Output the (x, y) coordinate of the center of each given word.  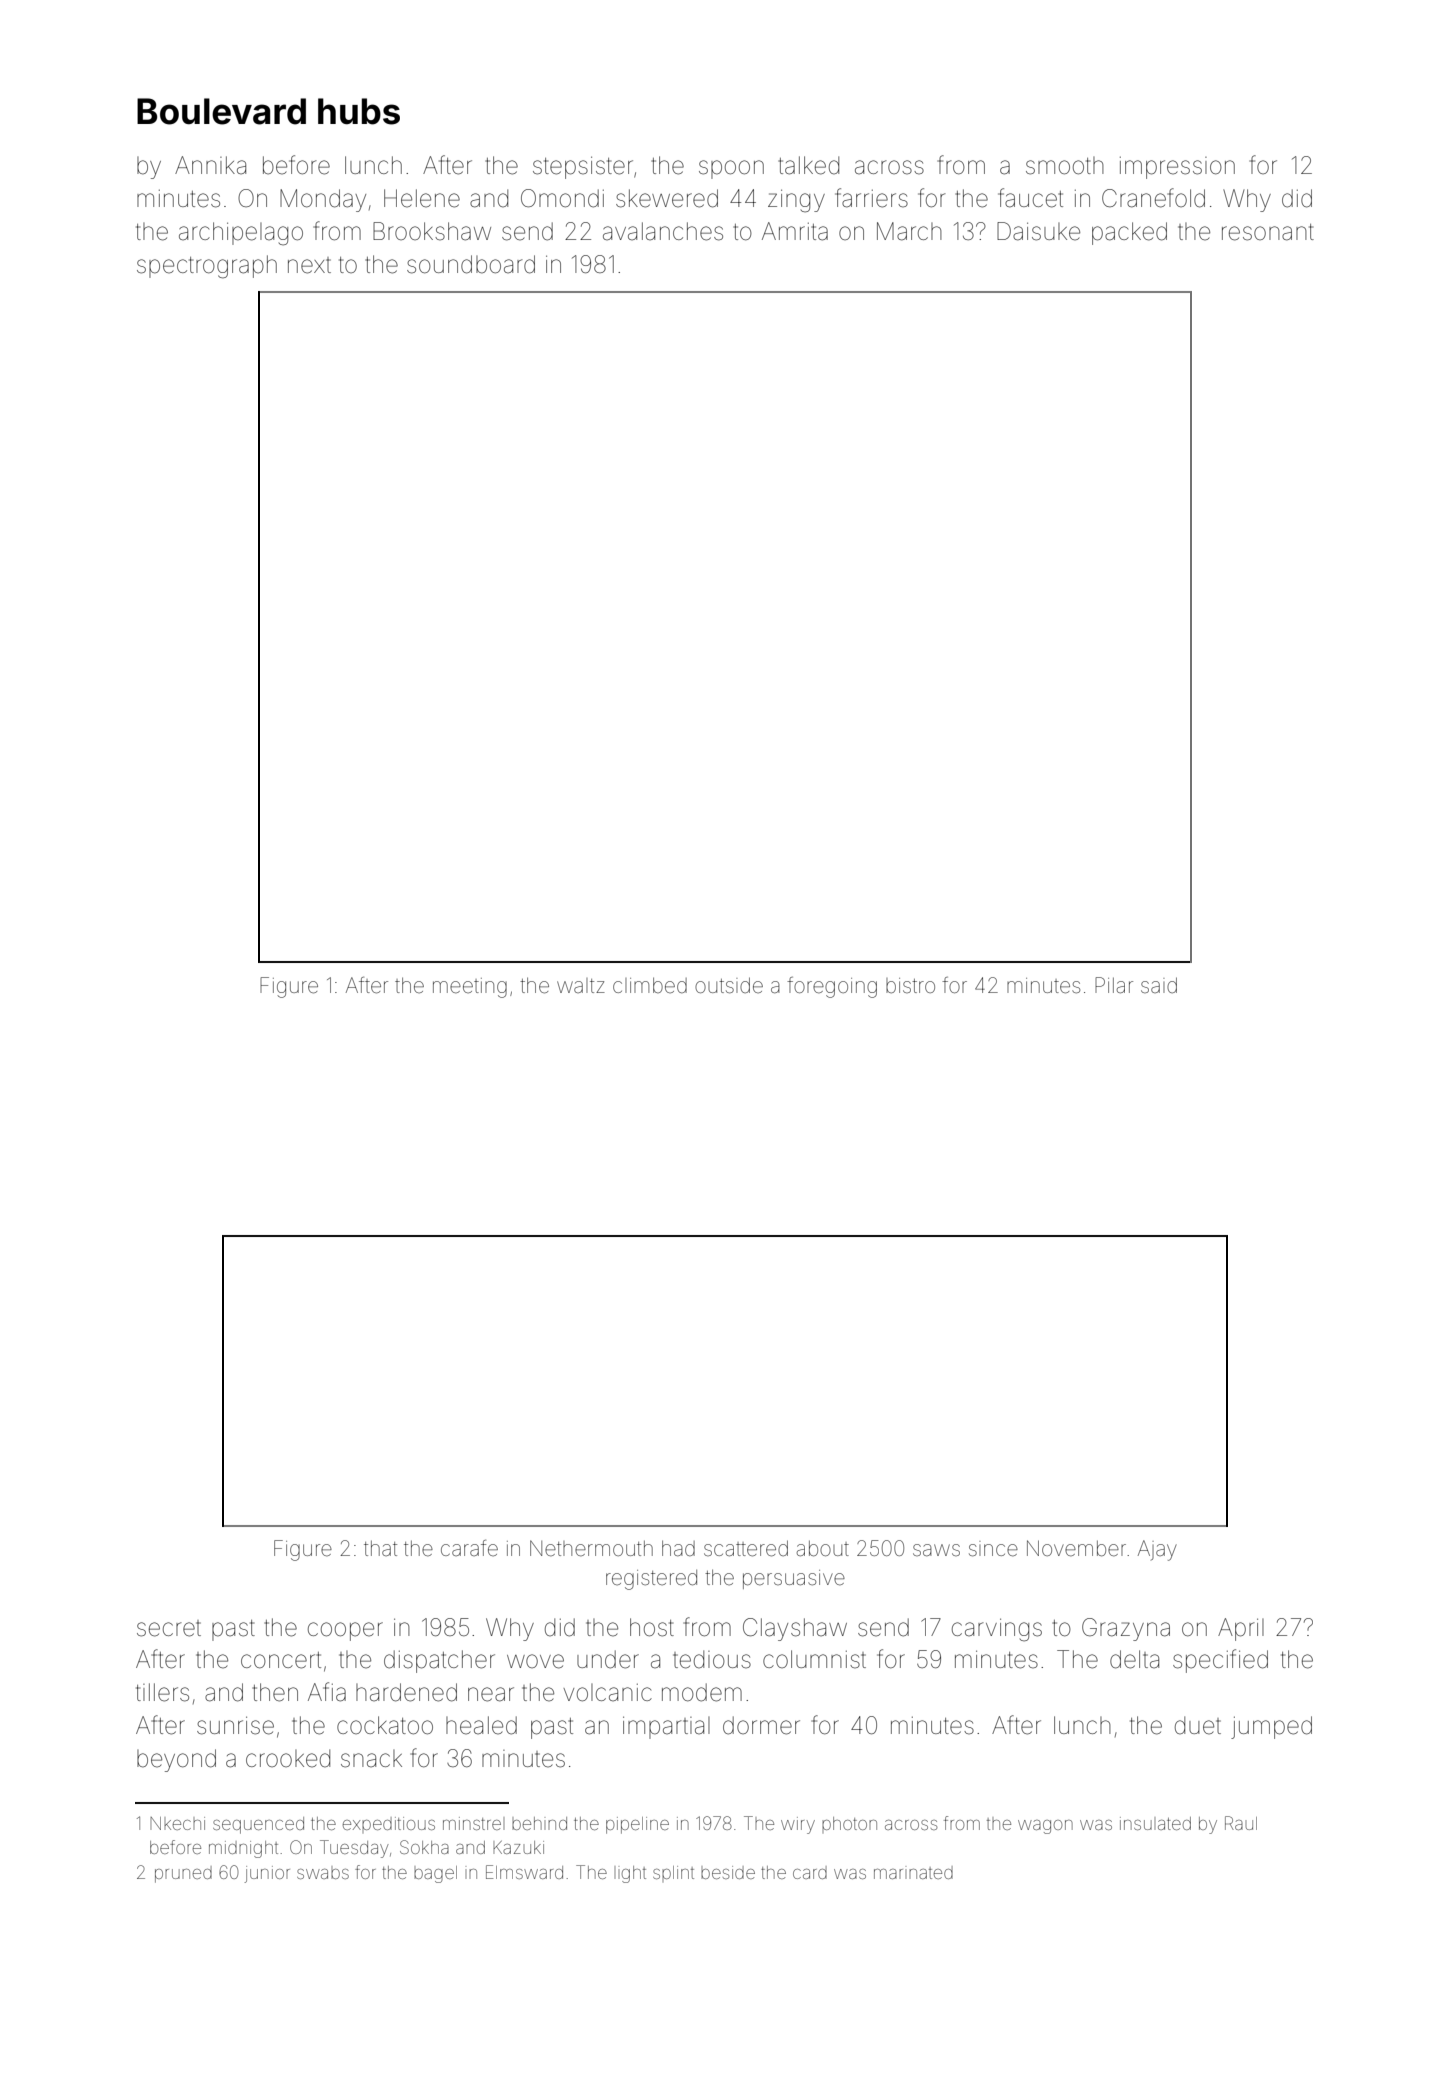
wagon (1045, 1827)
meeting (470, 988)
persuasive (794, 1579)
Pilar (1114, 985)
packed (1129, 233)
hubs (359, 111)
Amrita (795, 231)
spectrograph (207, 267)
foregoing (832, 987)
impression (1177, 168)
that (380, 1548)
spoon (731, 169)
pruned (183, 1874)
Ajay (1157, 1550)
